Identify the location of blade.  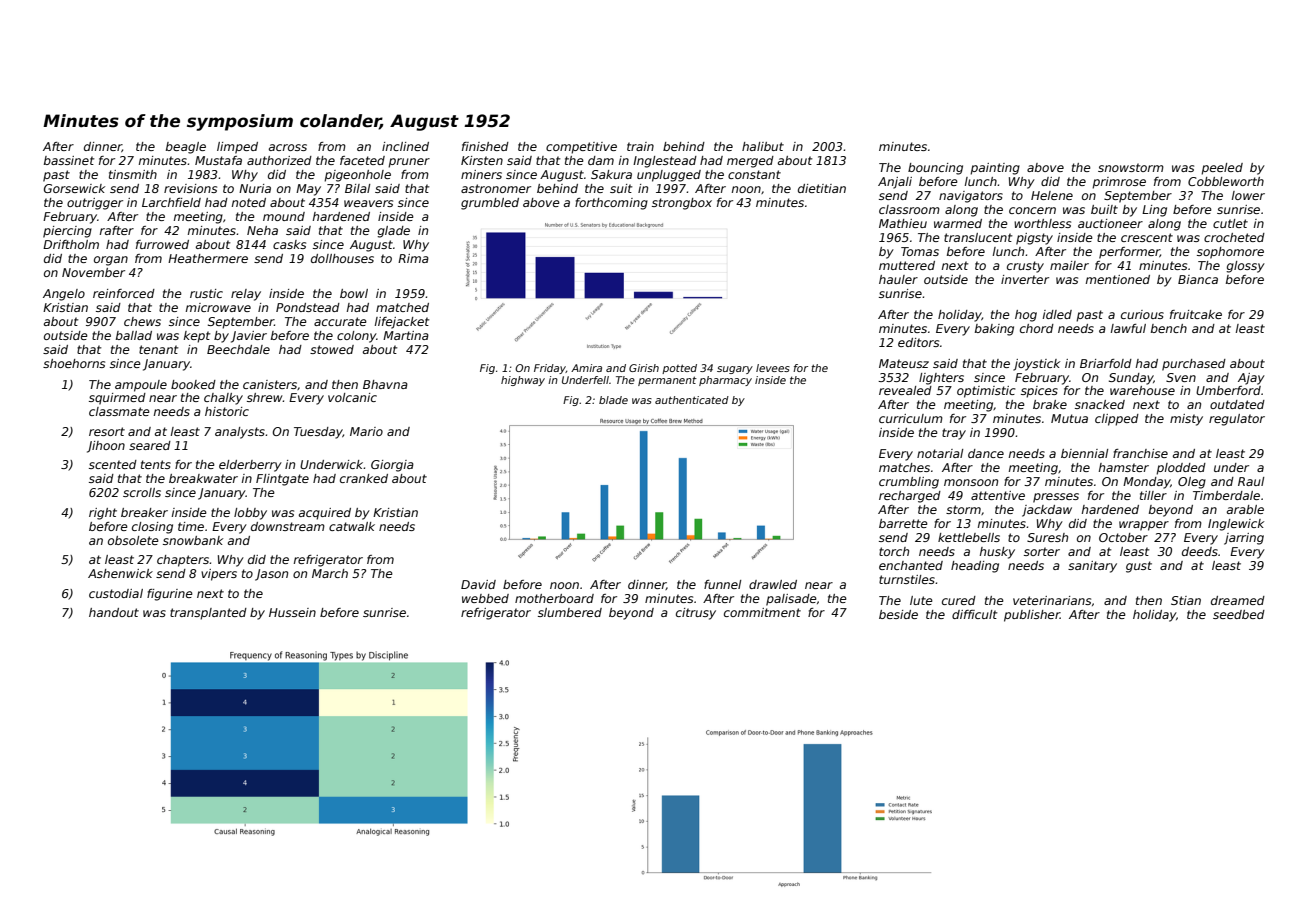
(613, 400).
